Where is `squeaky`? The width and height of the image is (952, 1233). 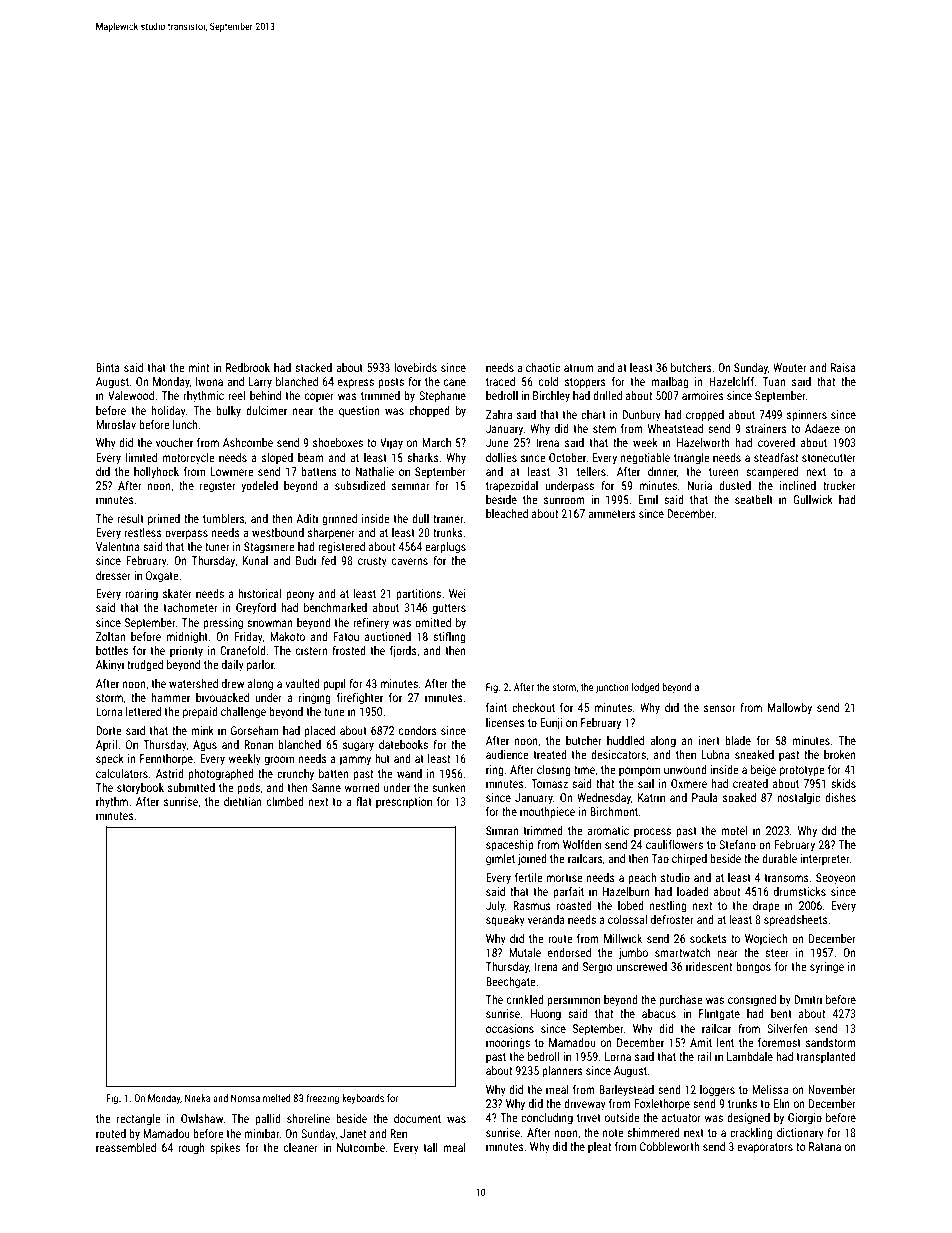
squeaky is located at coordinates (505, 921).
